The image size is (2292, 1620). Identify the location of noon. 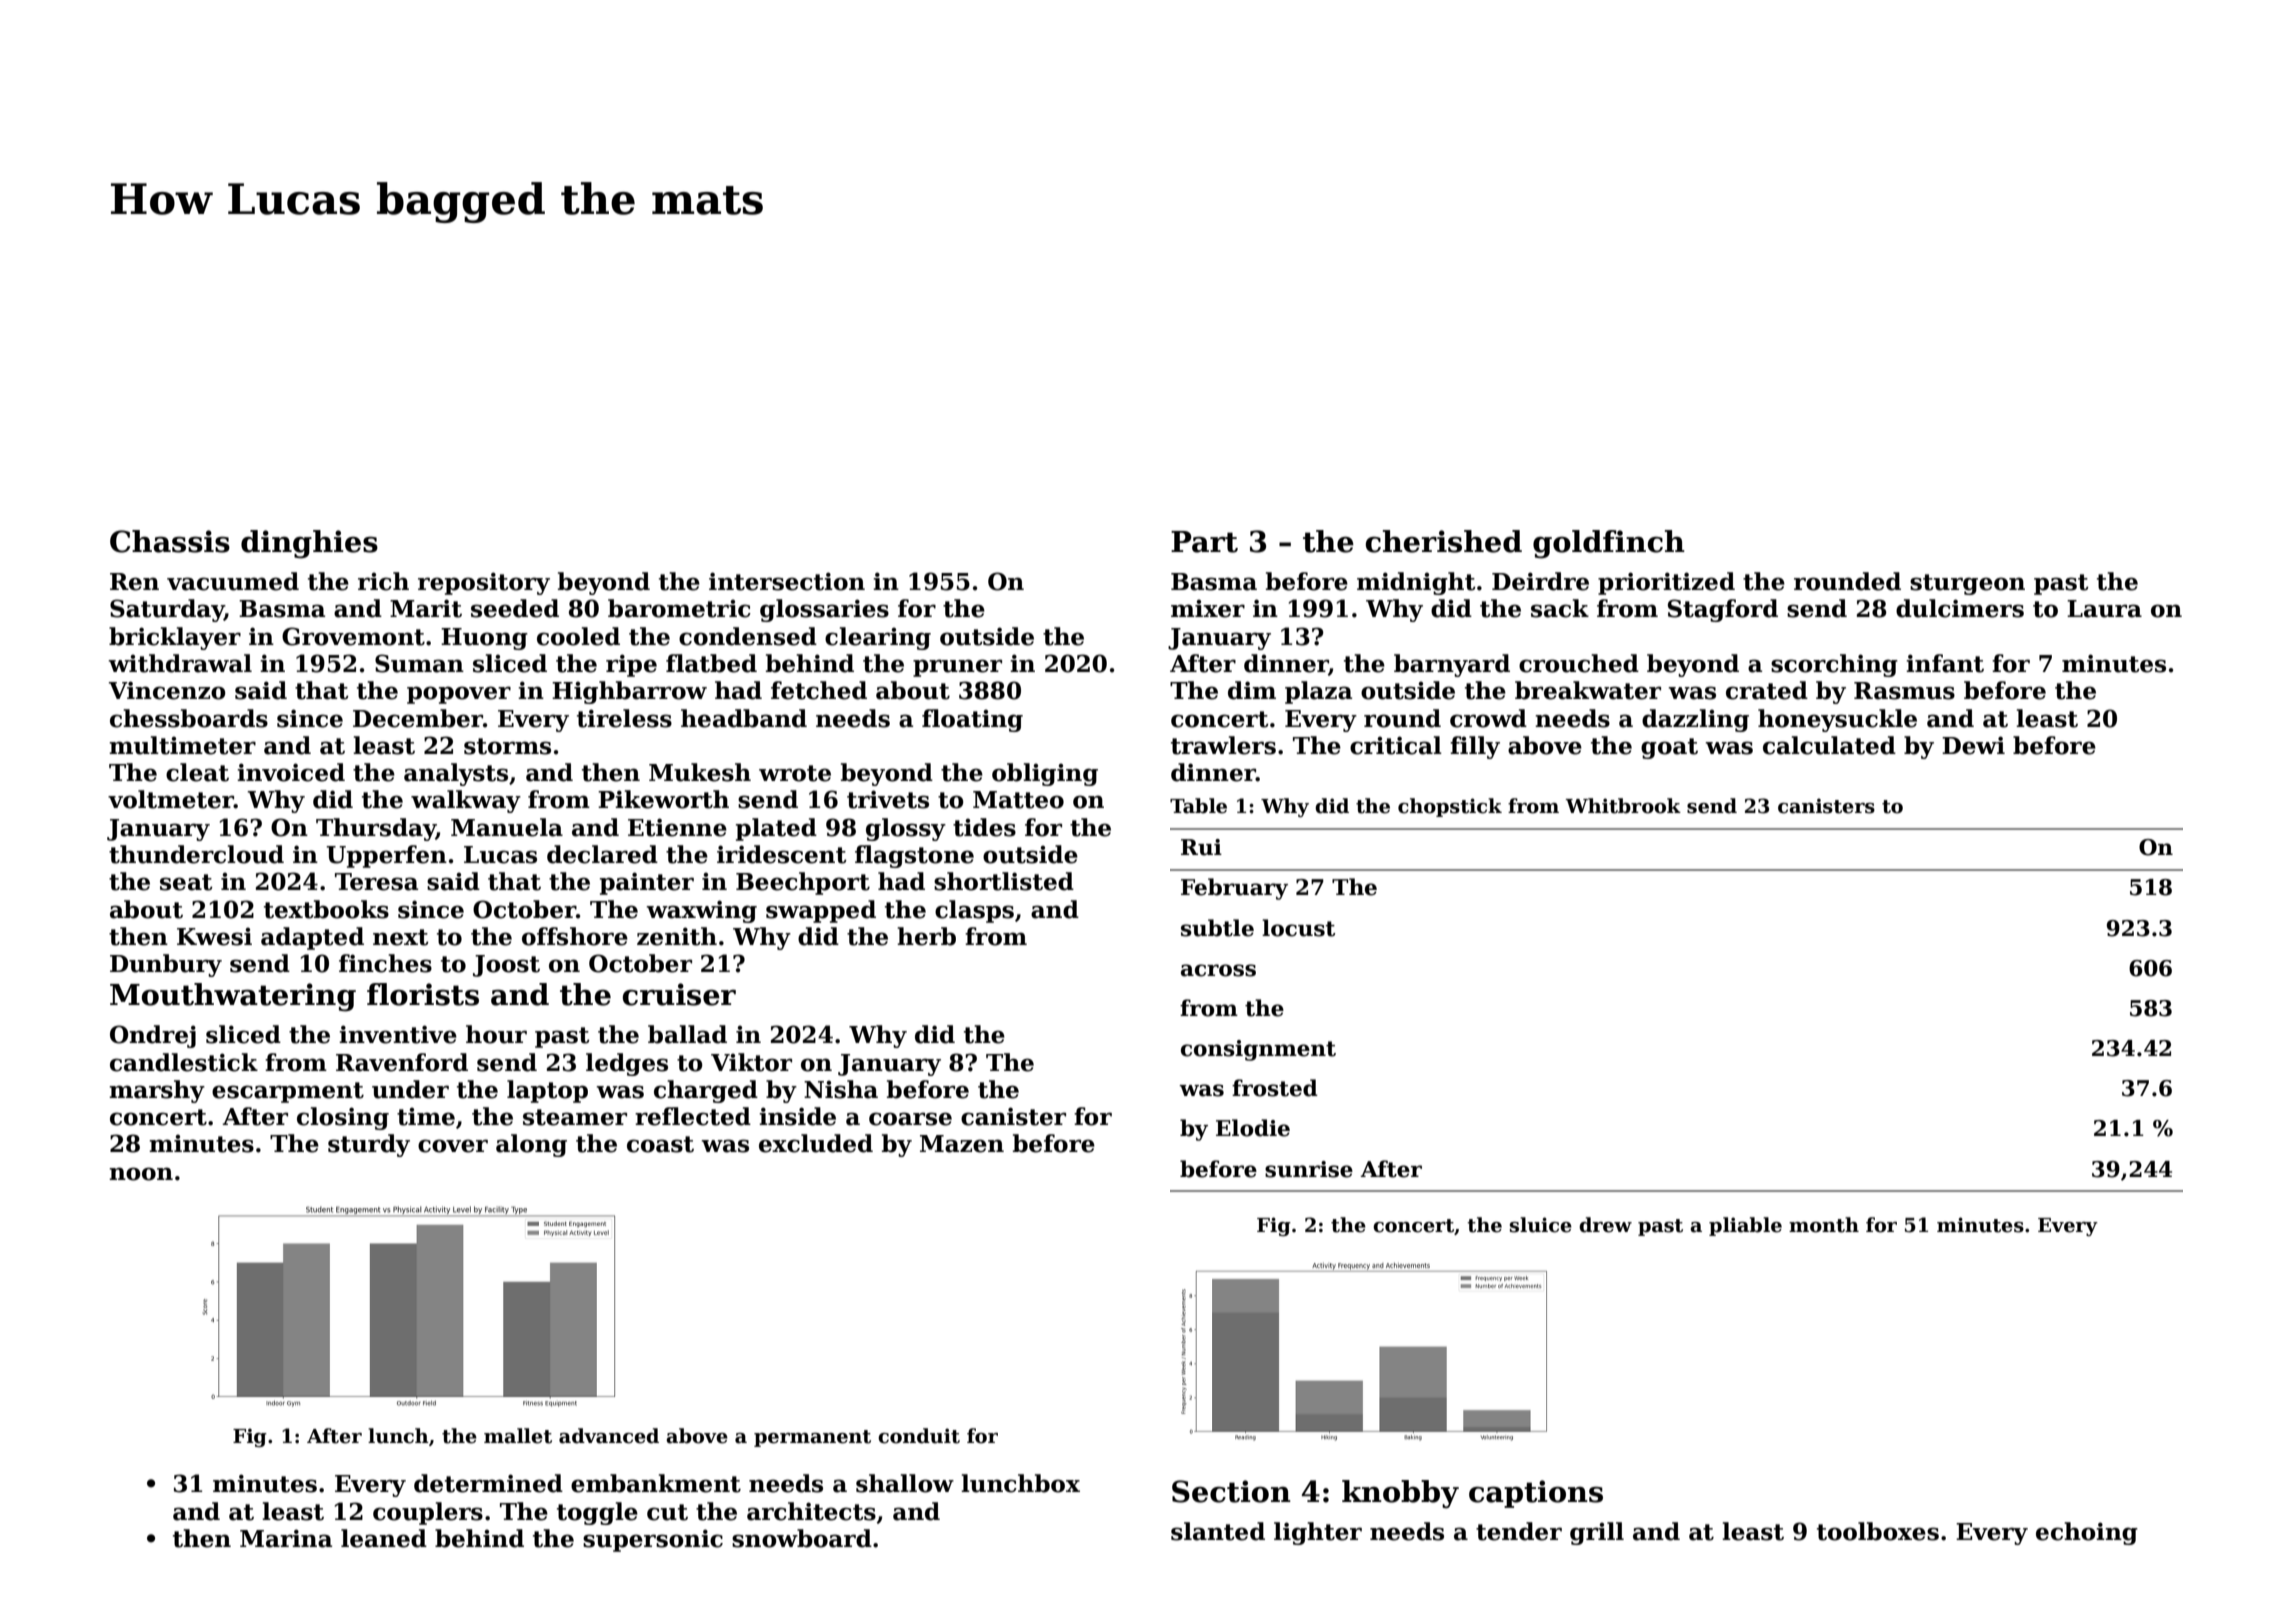
(141, 1174).
